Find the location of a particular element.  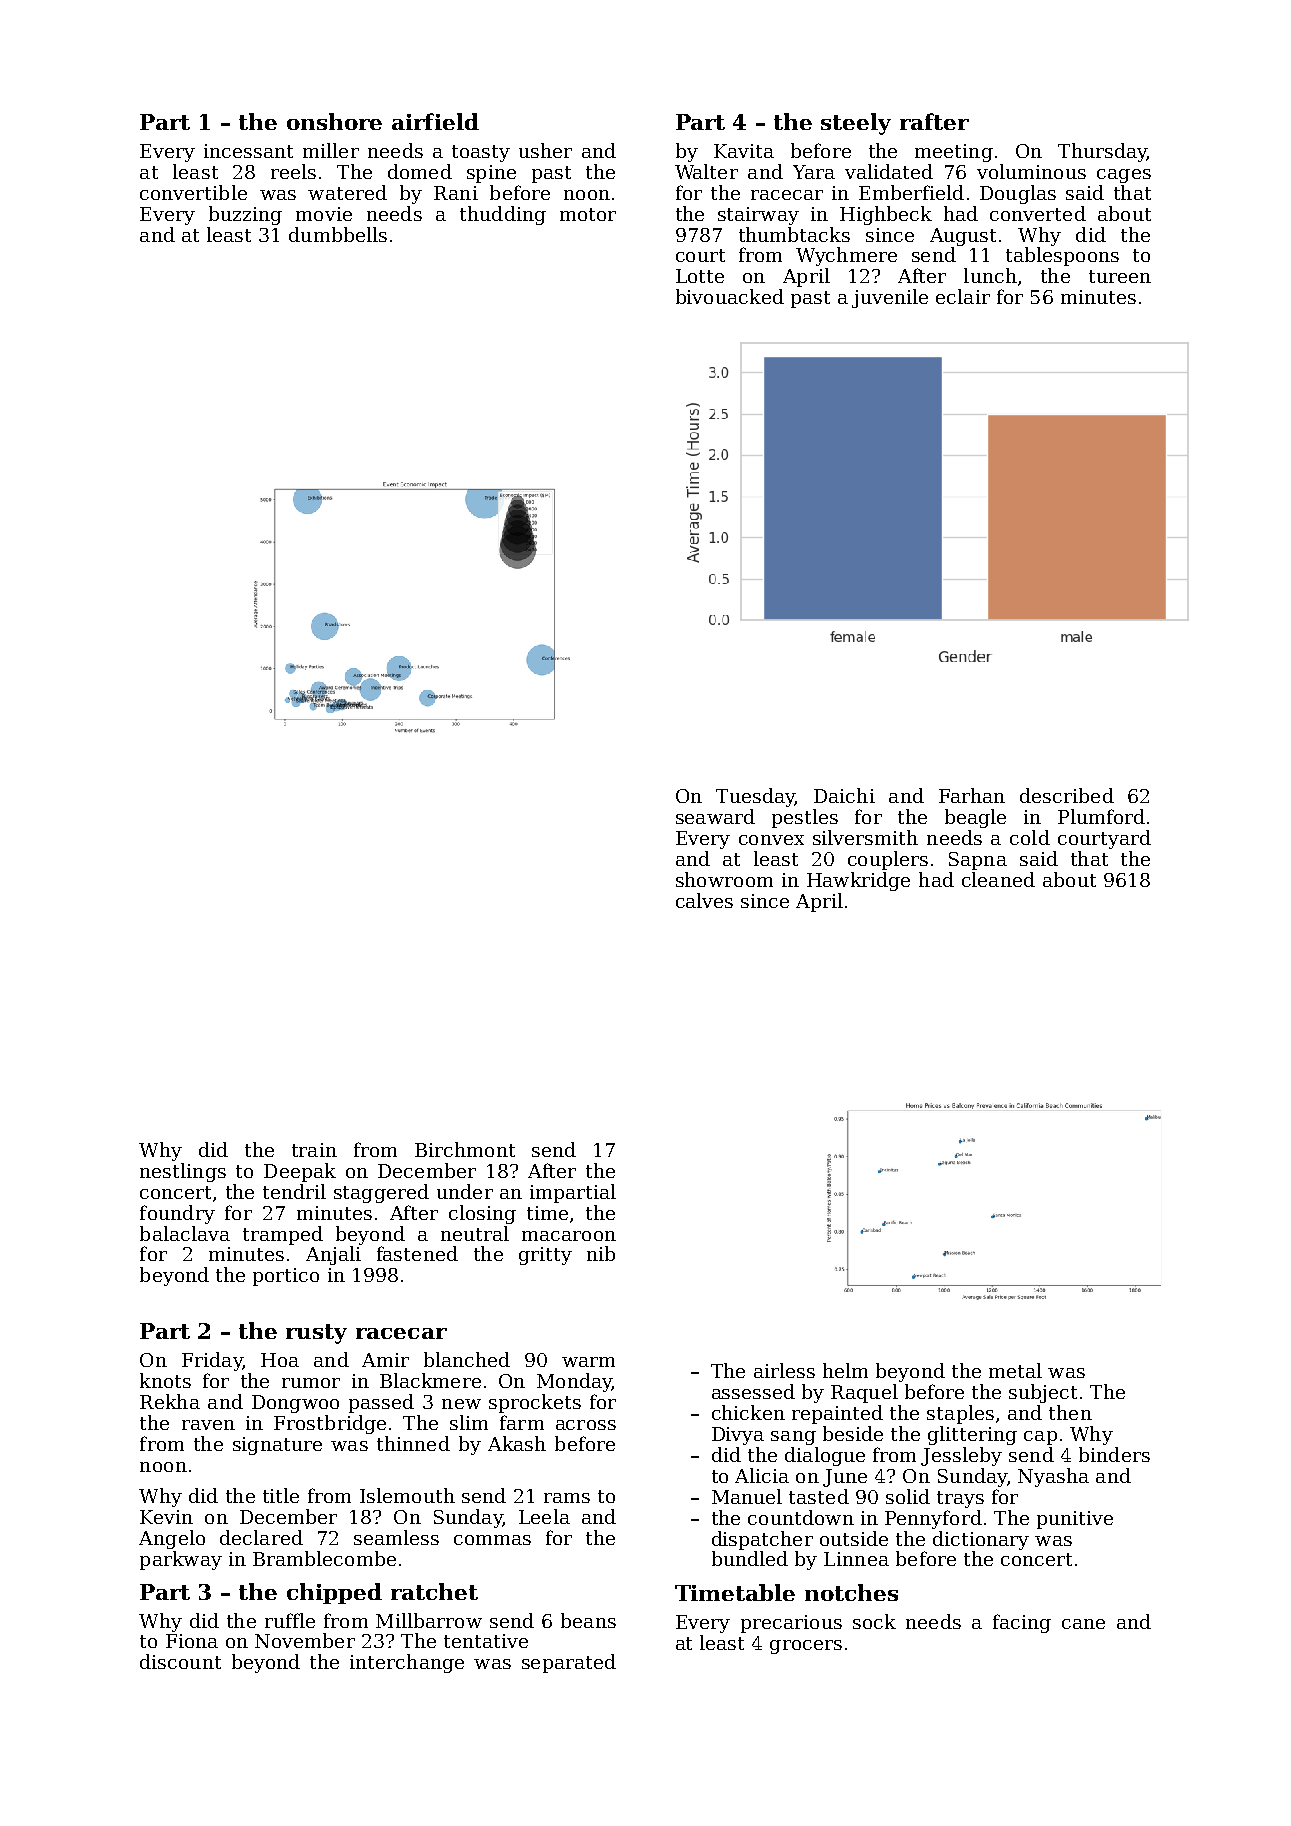

parkway is located at coordinates (181, 1560).
